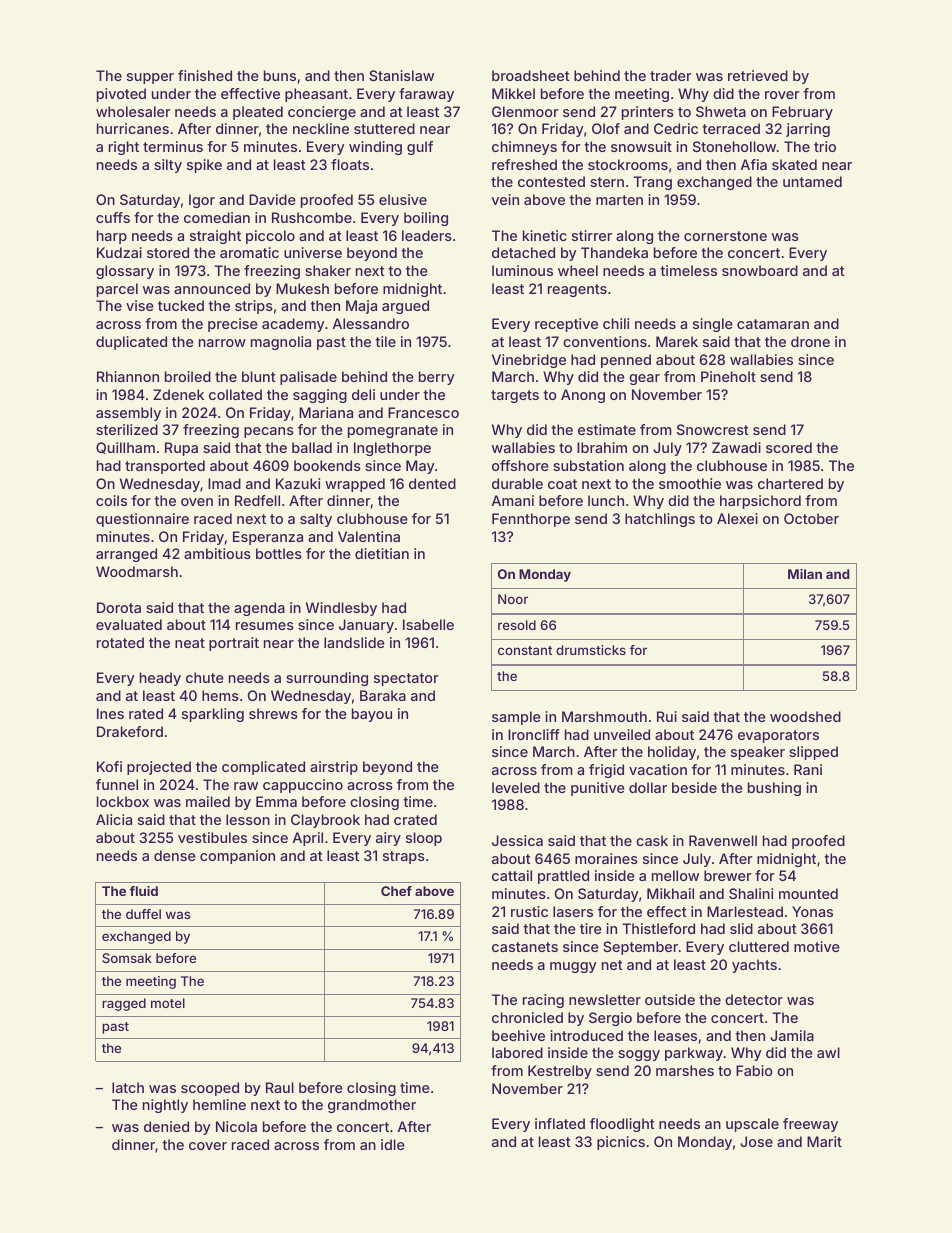  I want to click on Milan, so click(805, 574).
